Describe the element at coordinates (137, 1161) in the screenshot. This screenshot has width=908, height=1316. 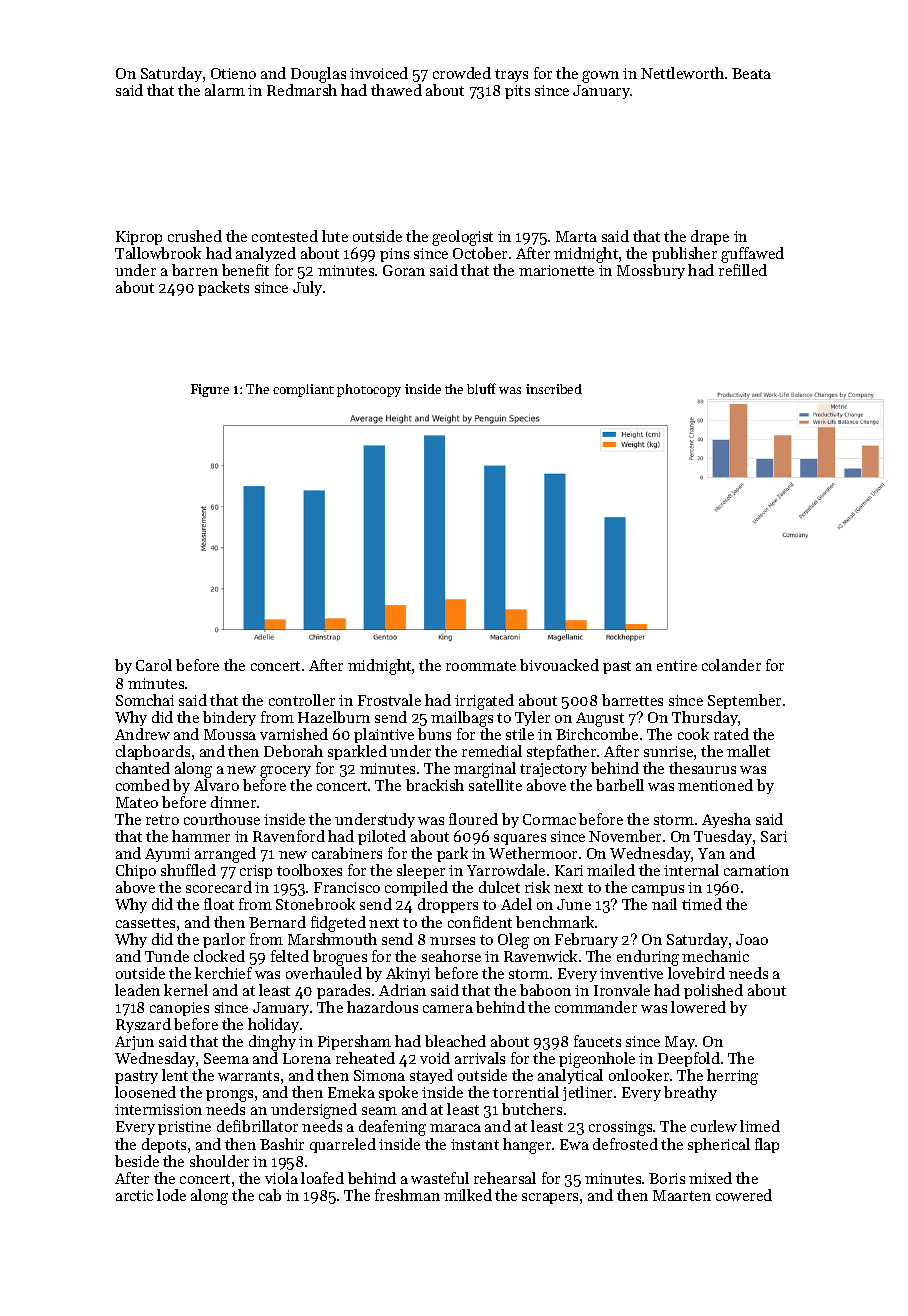
I see `beside` at that location.
